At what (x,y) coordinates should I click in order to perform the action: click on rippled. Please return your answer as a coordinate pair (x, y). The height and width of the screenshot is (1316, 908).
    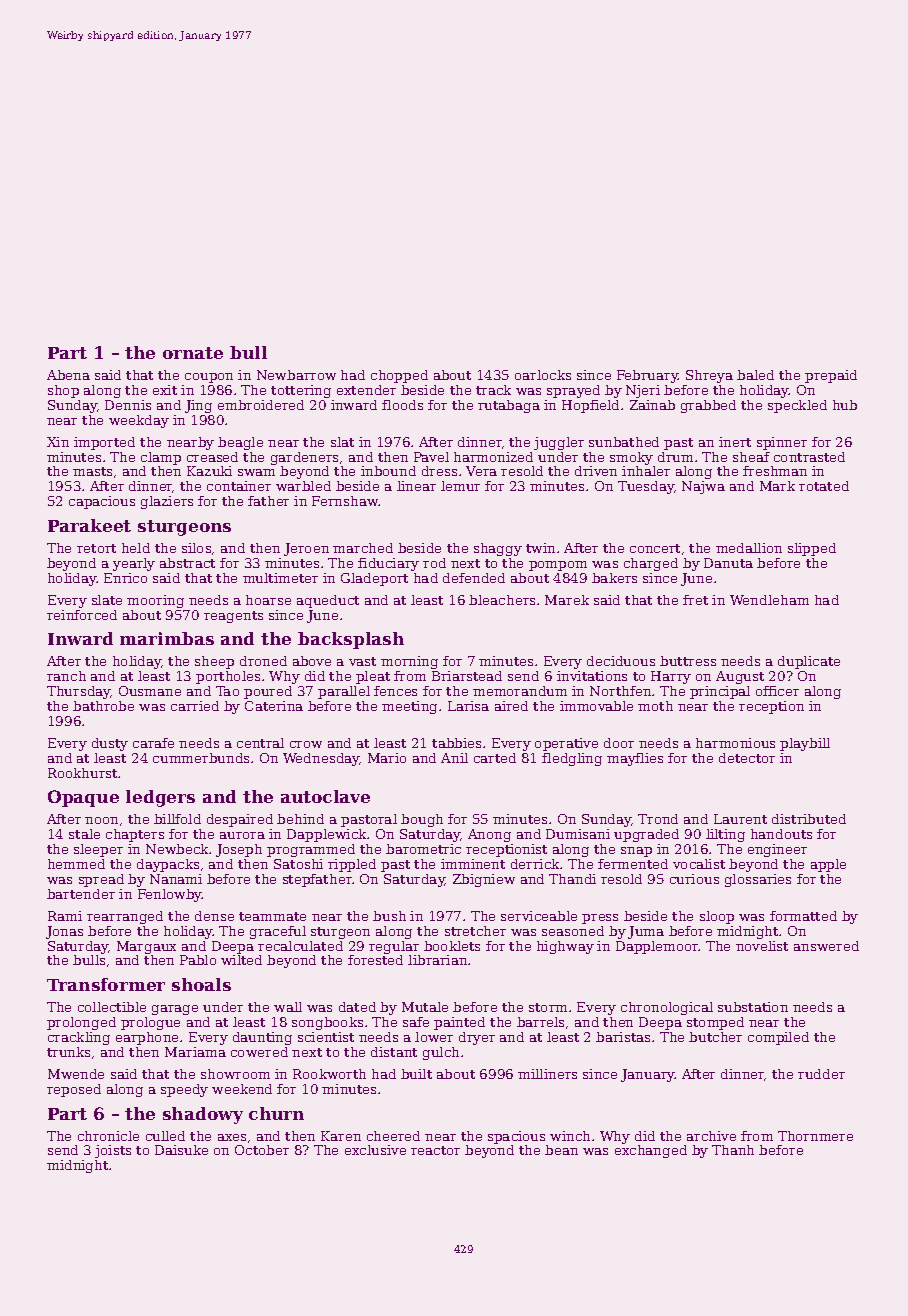
    Looking at the image, I should click on (352, 865).
